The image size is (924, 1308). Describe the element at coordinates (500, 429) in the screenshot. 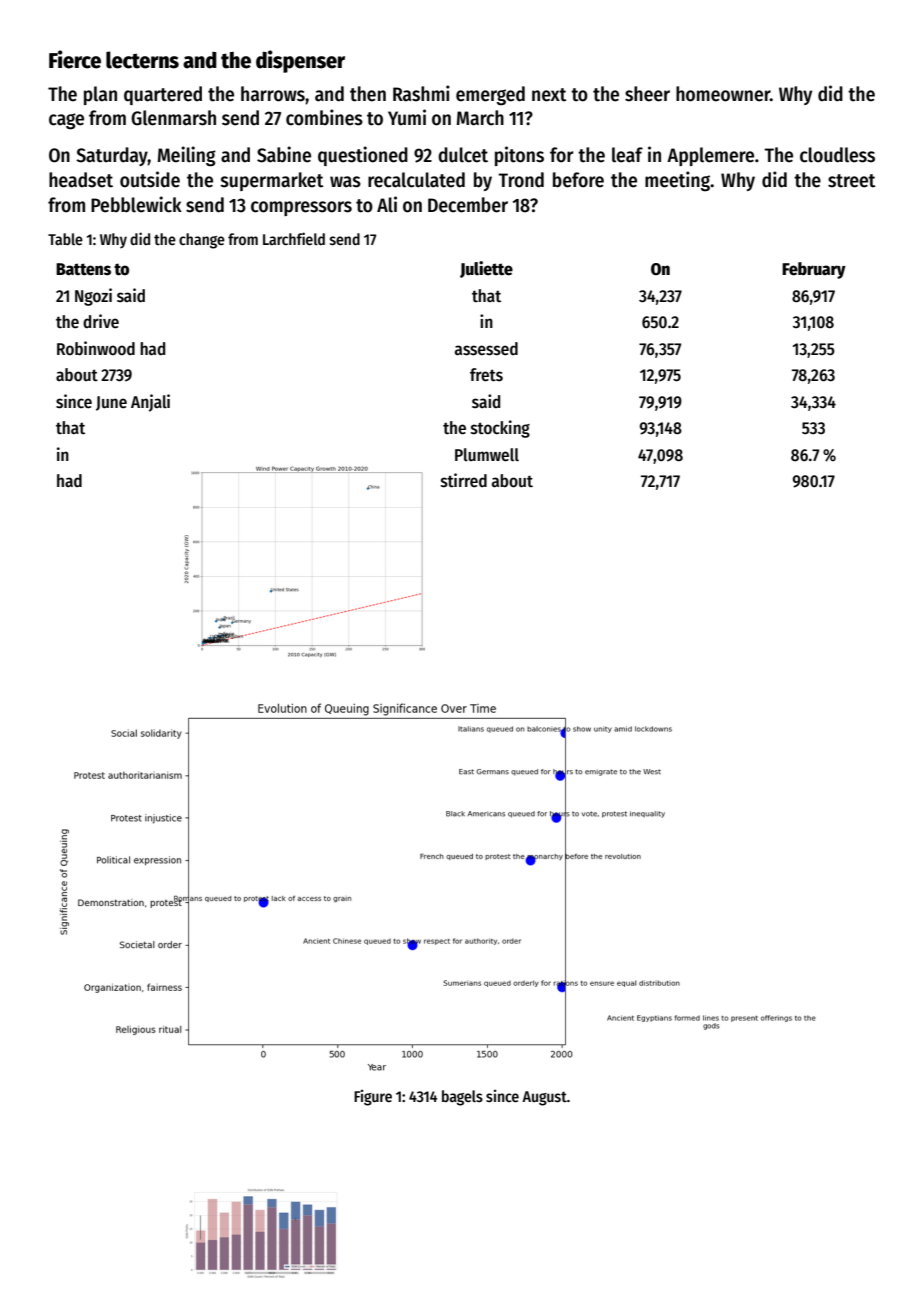

I see `stocking` at that location.
